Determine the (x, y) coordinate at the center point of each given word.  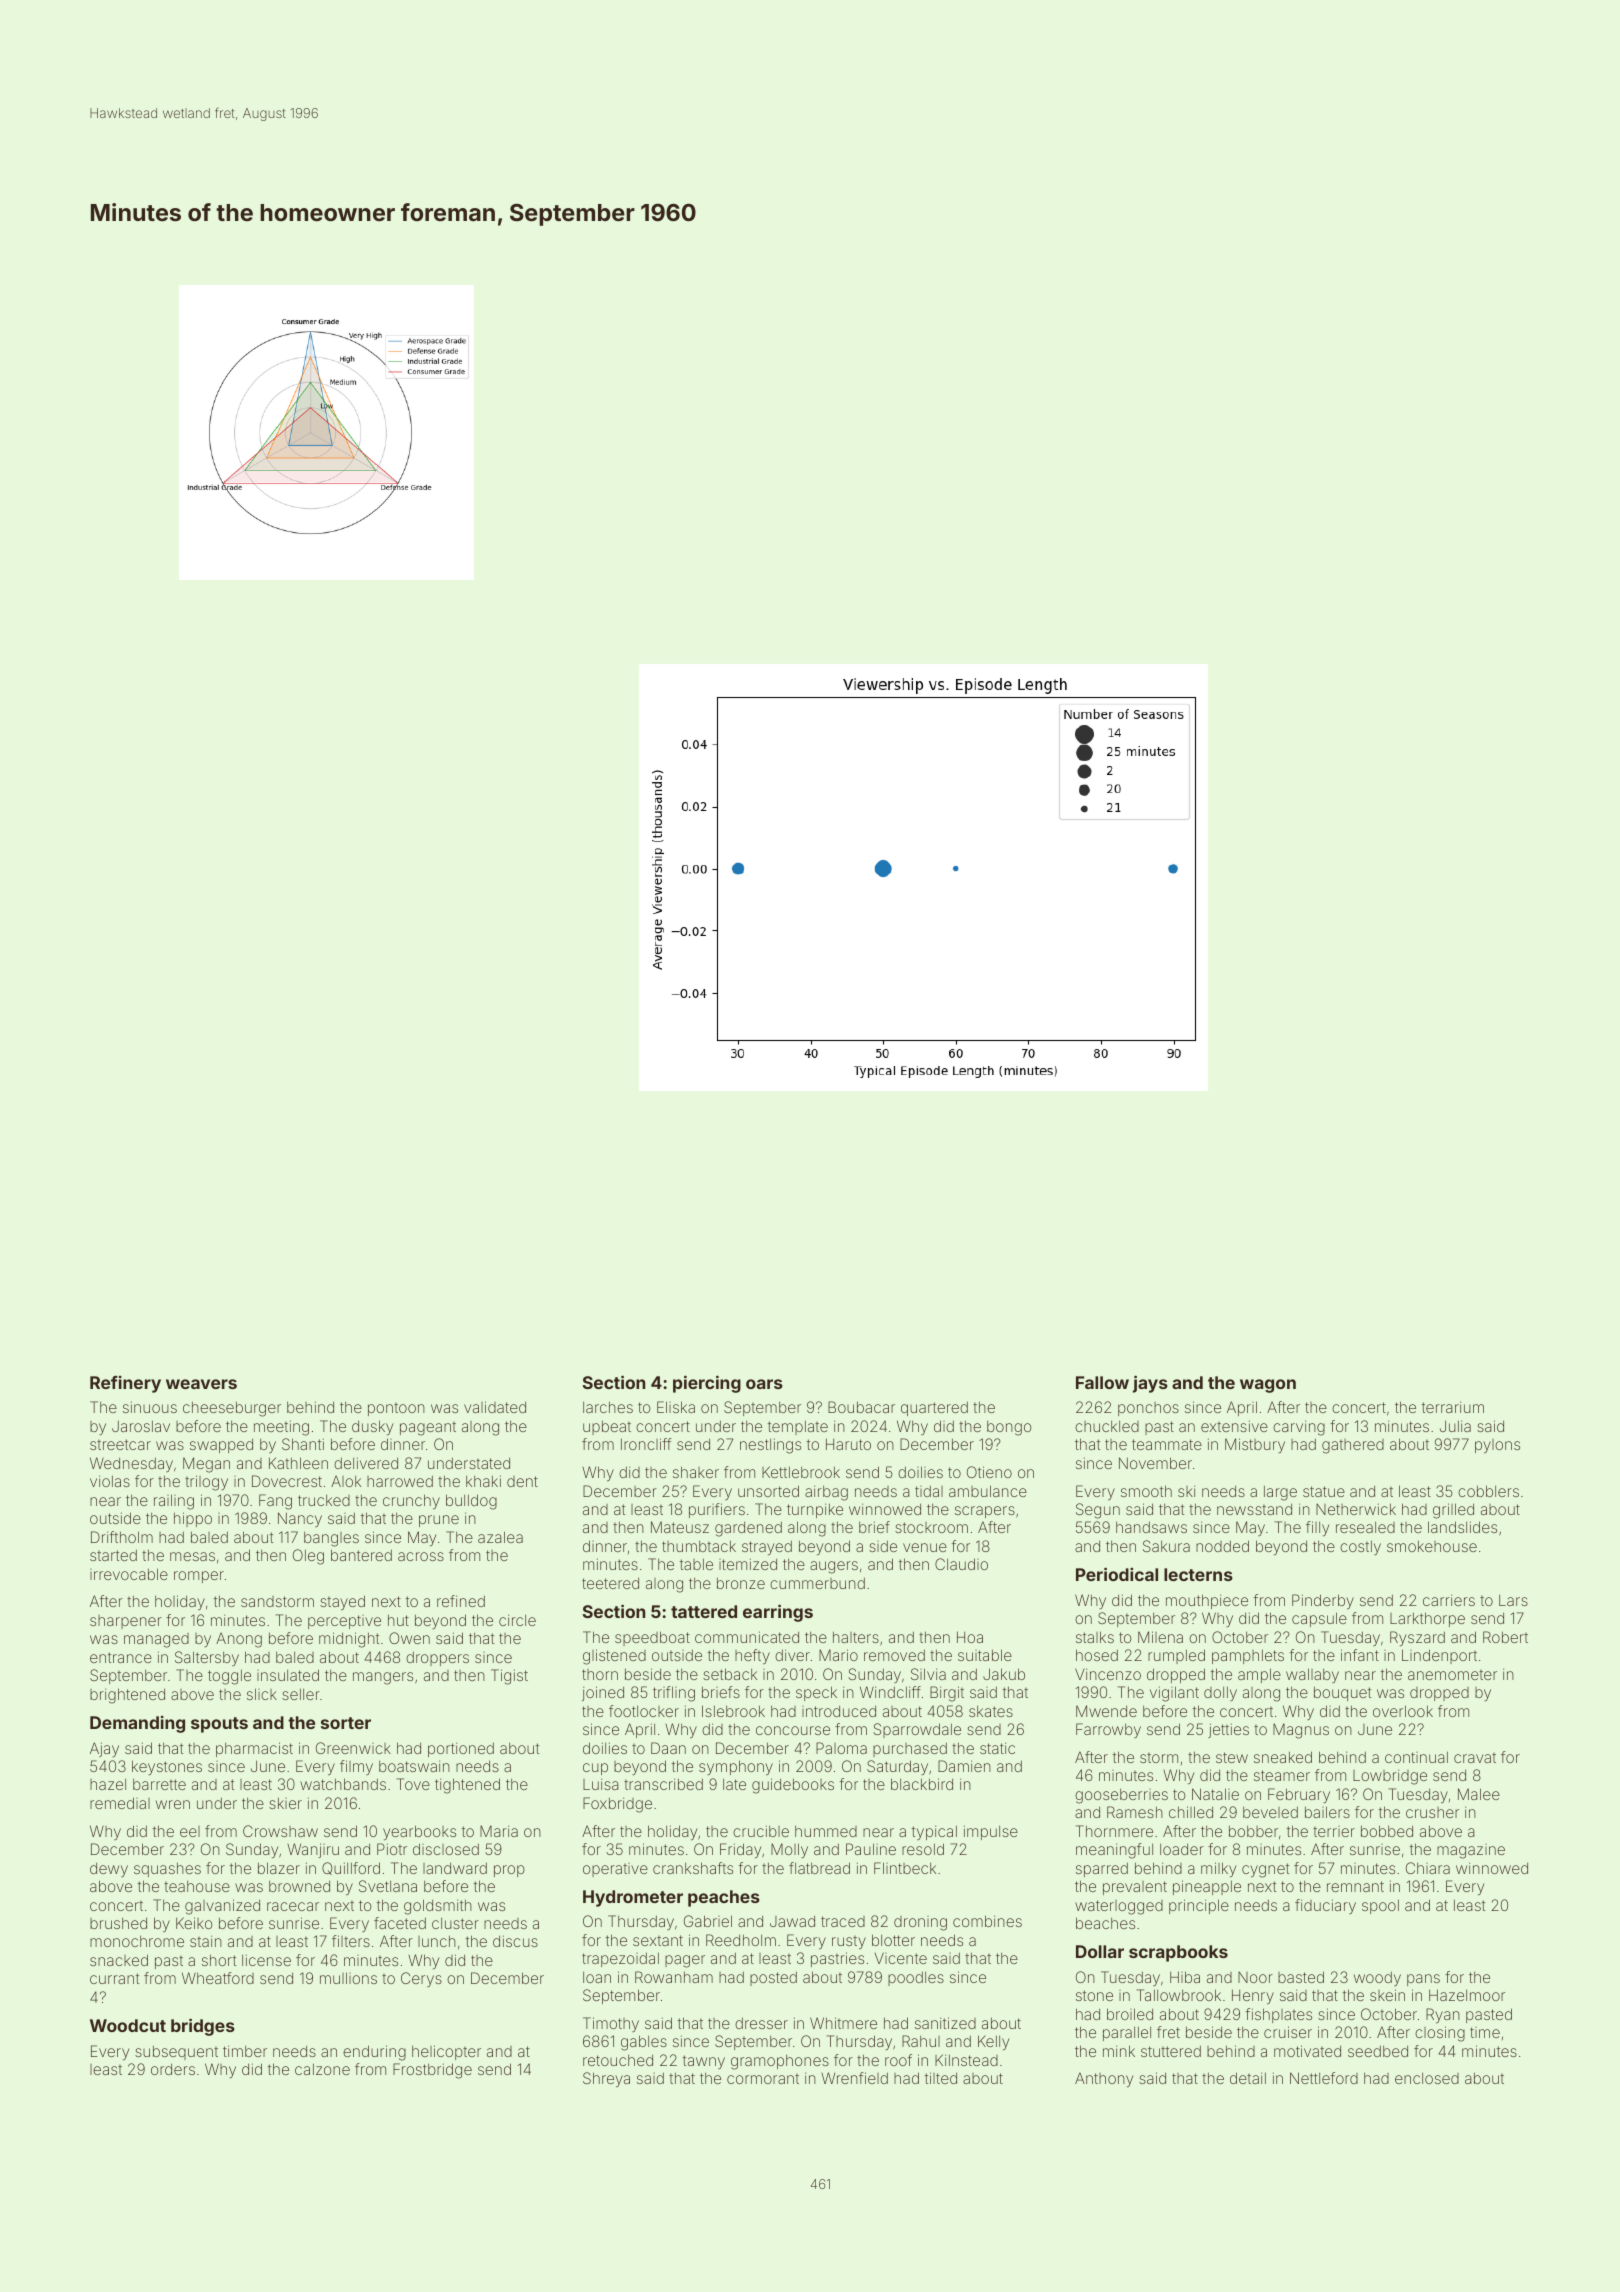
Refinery (125, 1384)
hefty (752, 1656)
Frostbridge (432, 2071)
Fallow (1102, 1382)
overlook (1403, 1711)
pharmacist (254, 1749)
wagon (1268, 1386)
